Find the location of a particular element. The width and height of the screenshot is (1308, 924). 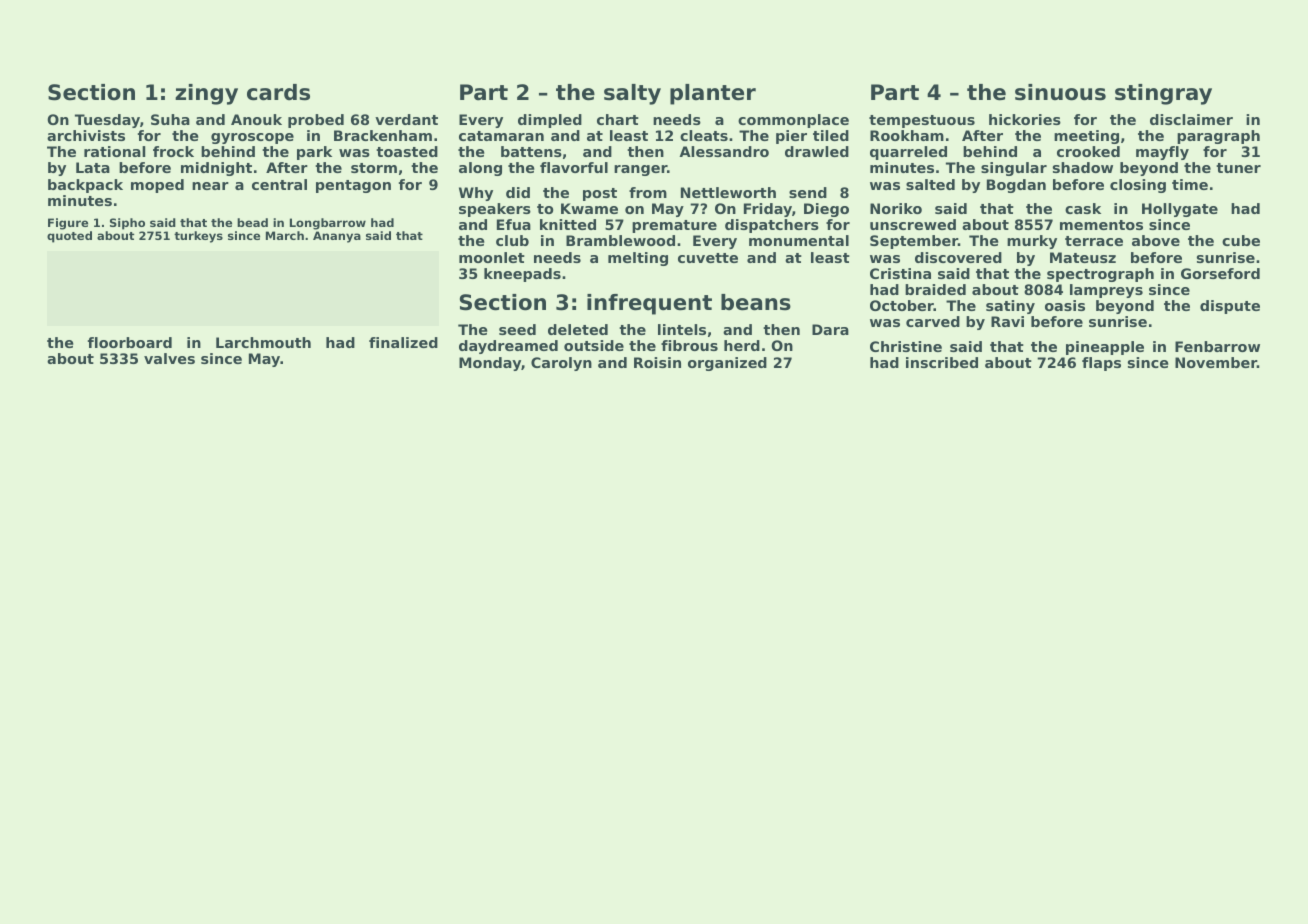

murky is located at coordinates (1032, 242).
